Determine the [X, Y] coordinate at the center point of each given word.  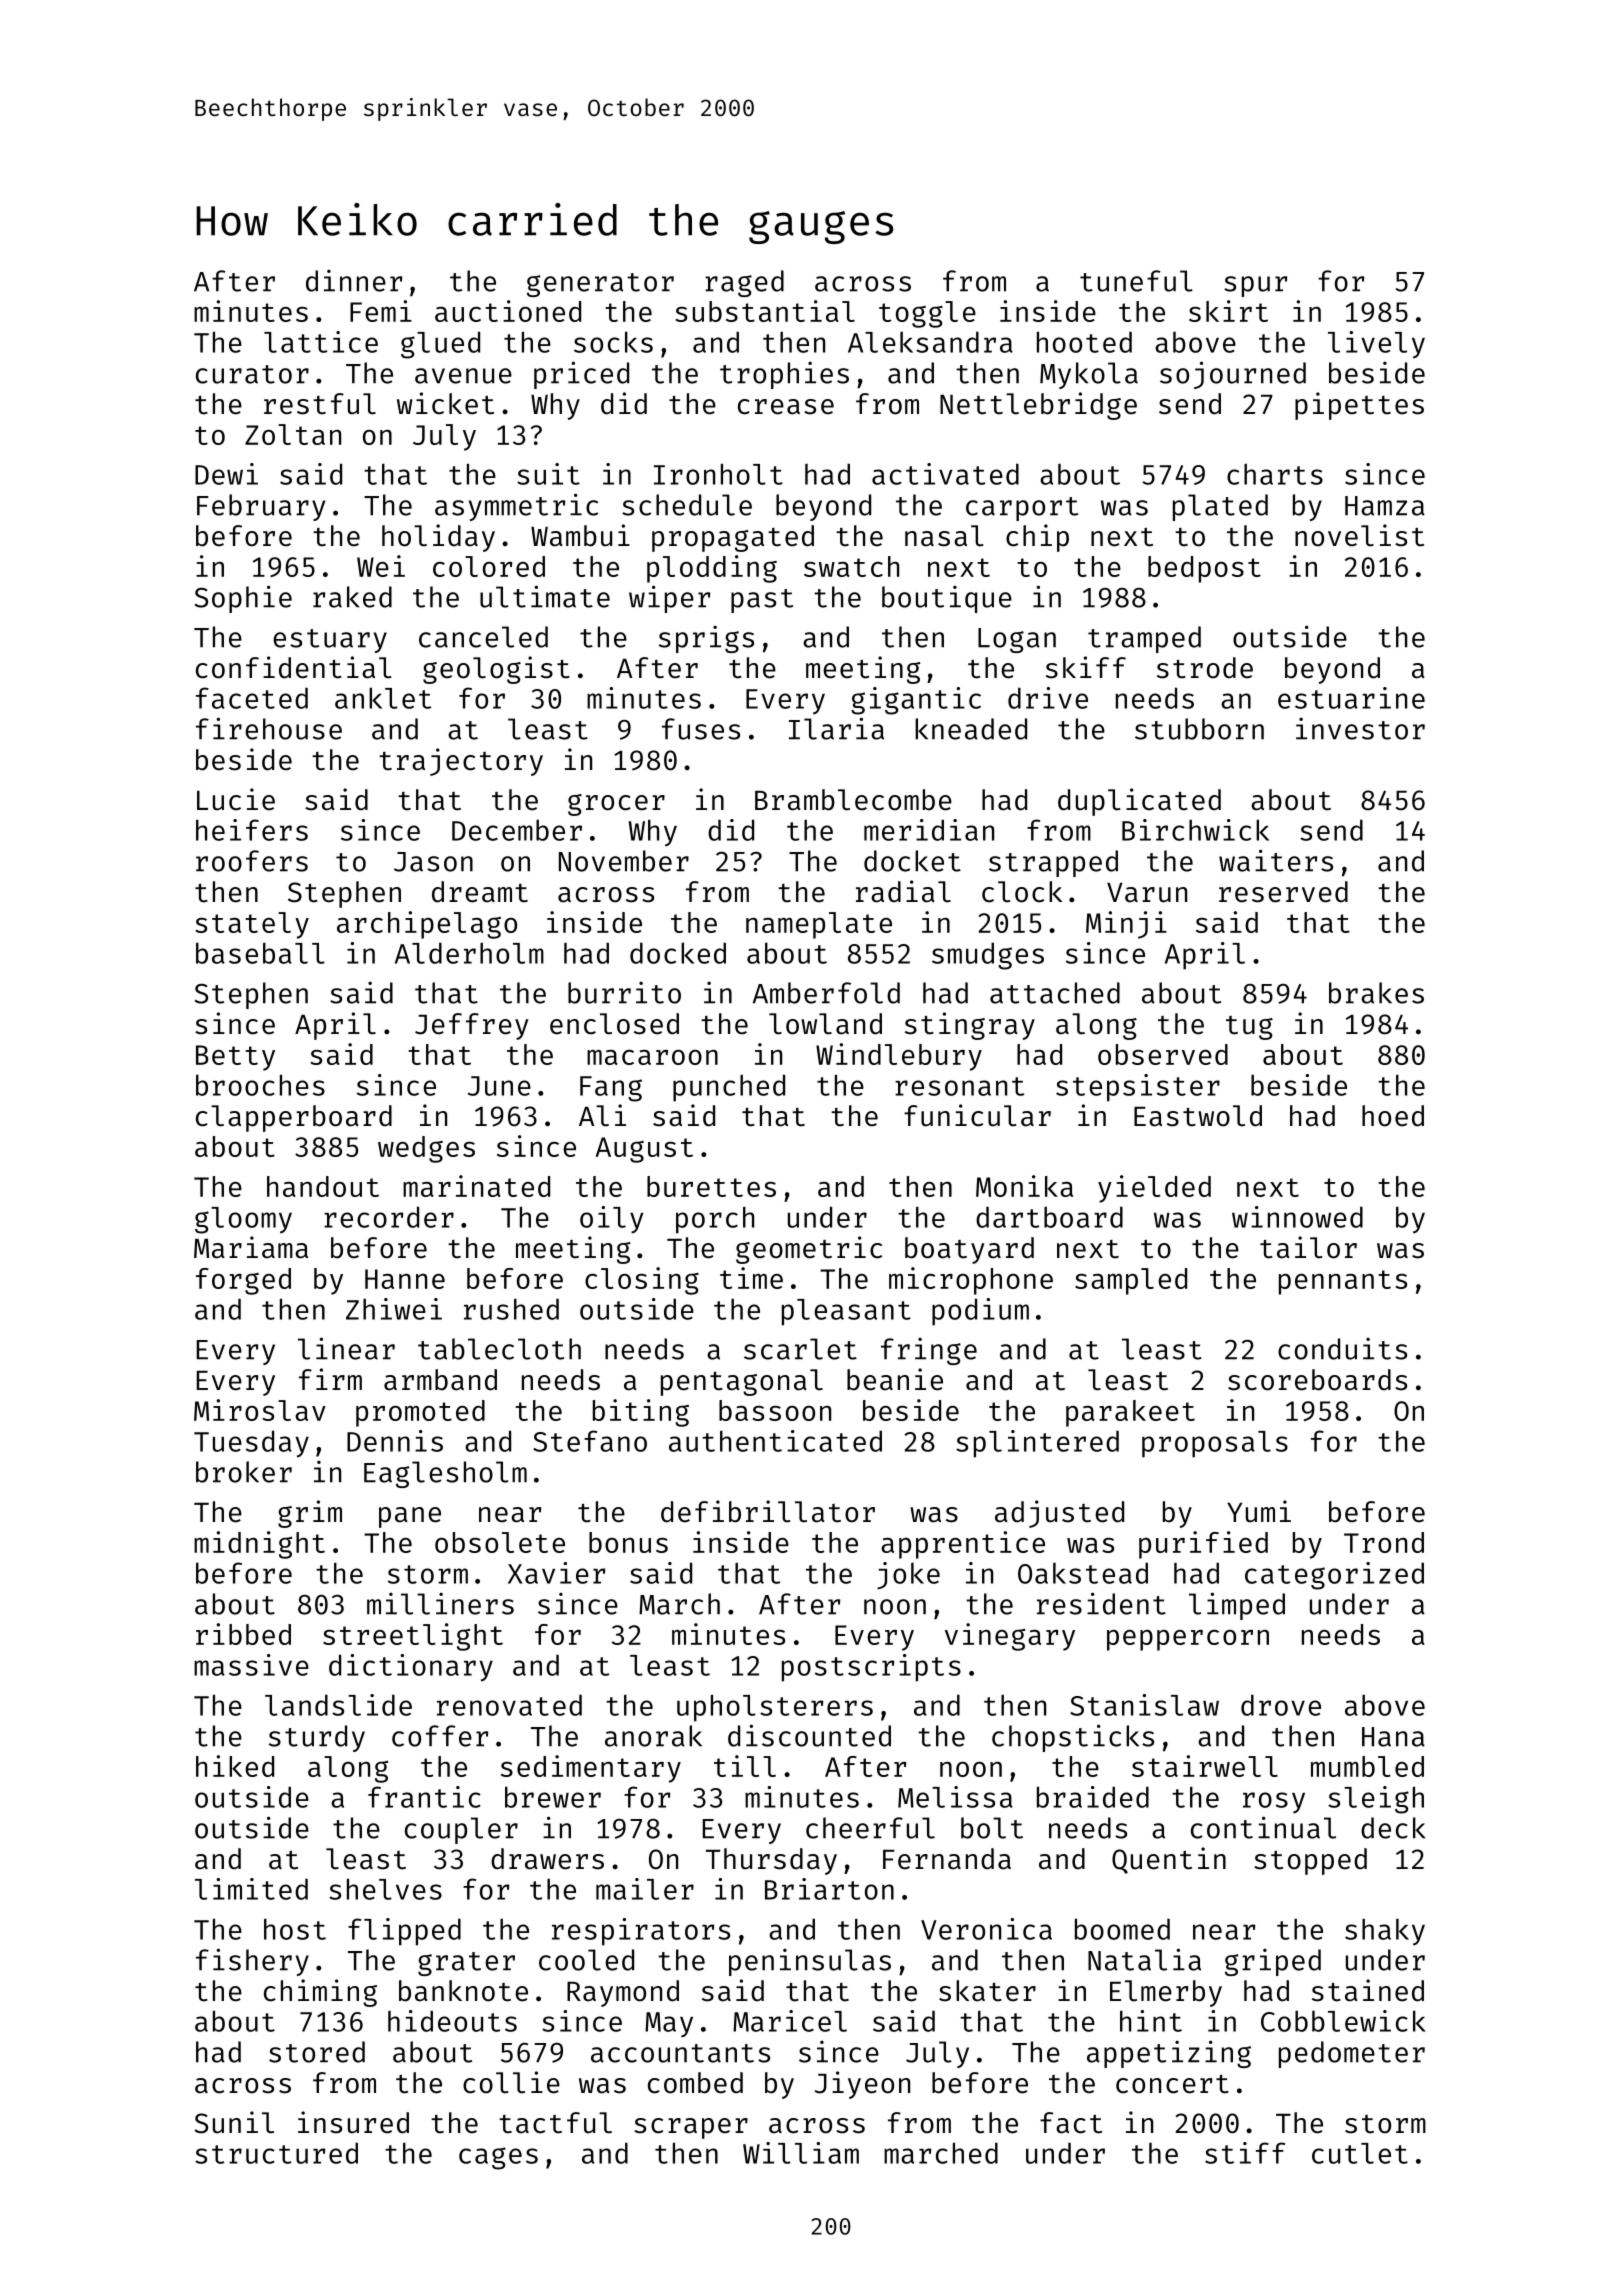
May [669, 2025]
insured [353, 2122]
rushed [511, 1309]
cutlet [1360, 2153]
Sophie [243, 599]
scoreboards [1317, 1380]
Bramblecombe [853, 800]
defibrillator [768, 1511]
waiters [1276, 860]
